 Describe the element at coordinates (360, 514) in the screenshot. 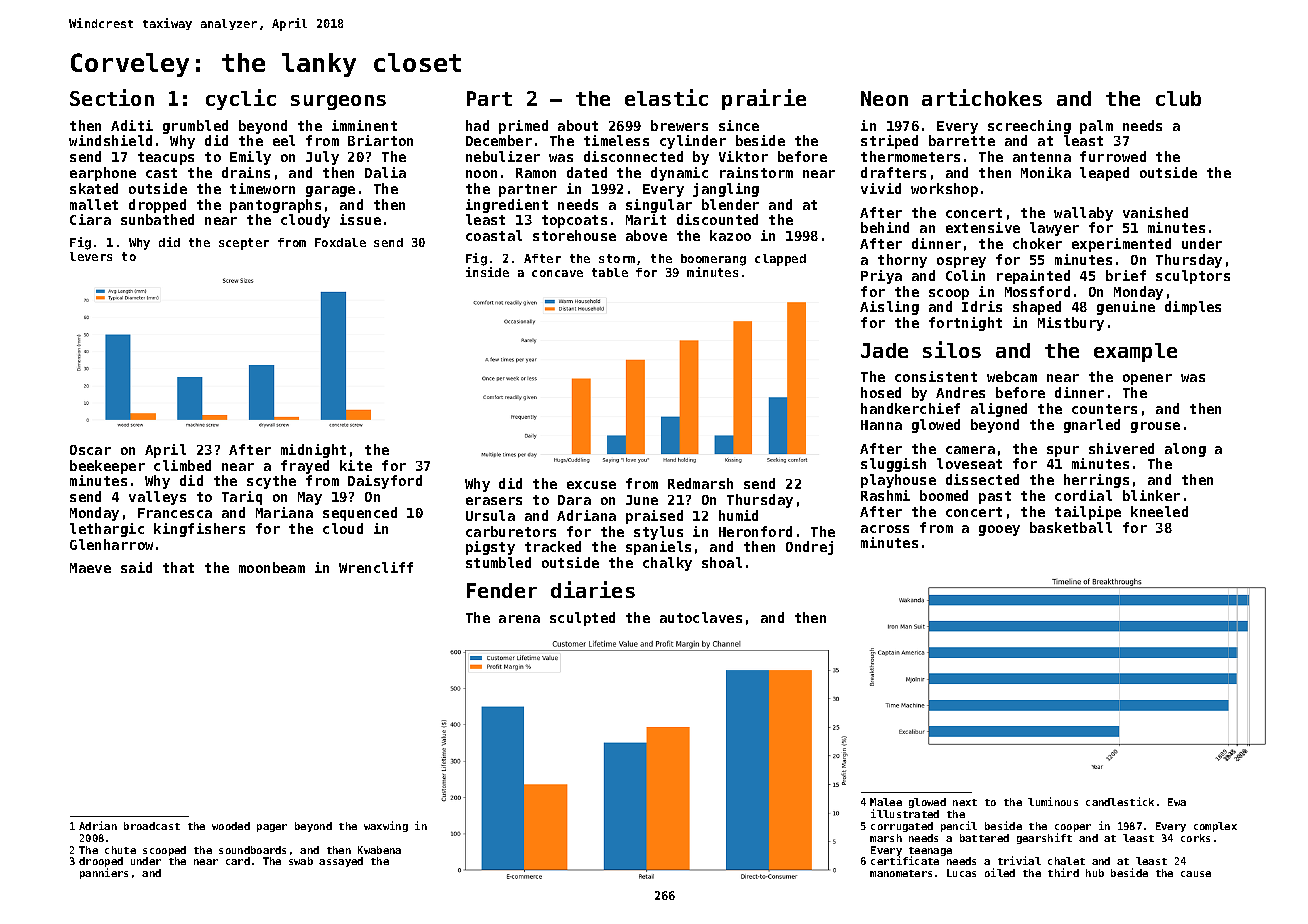

I see `sequenced` at that location.
